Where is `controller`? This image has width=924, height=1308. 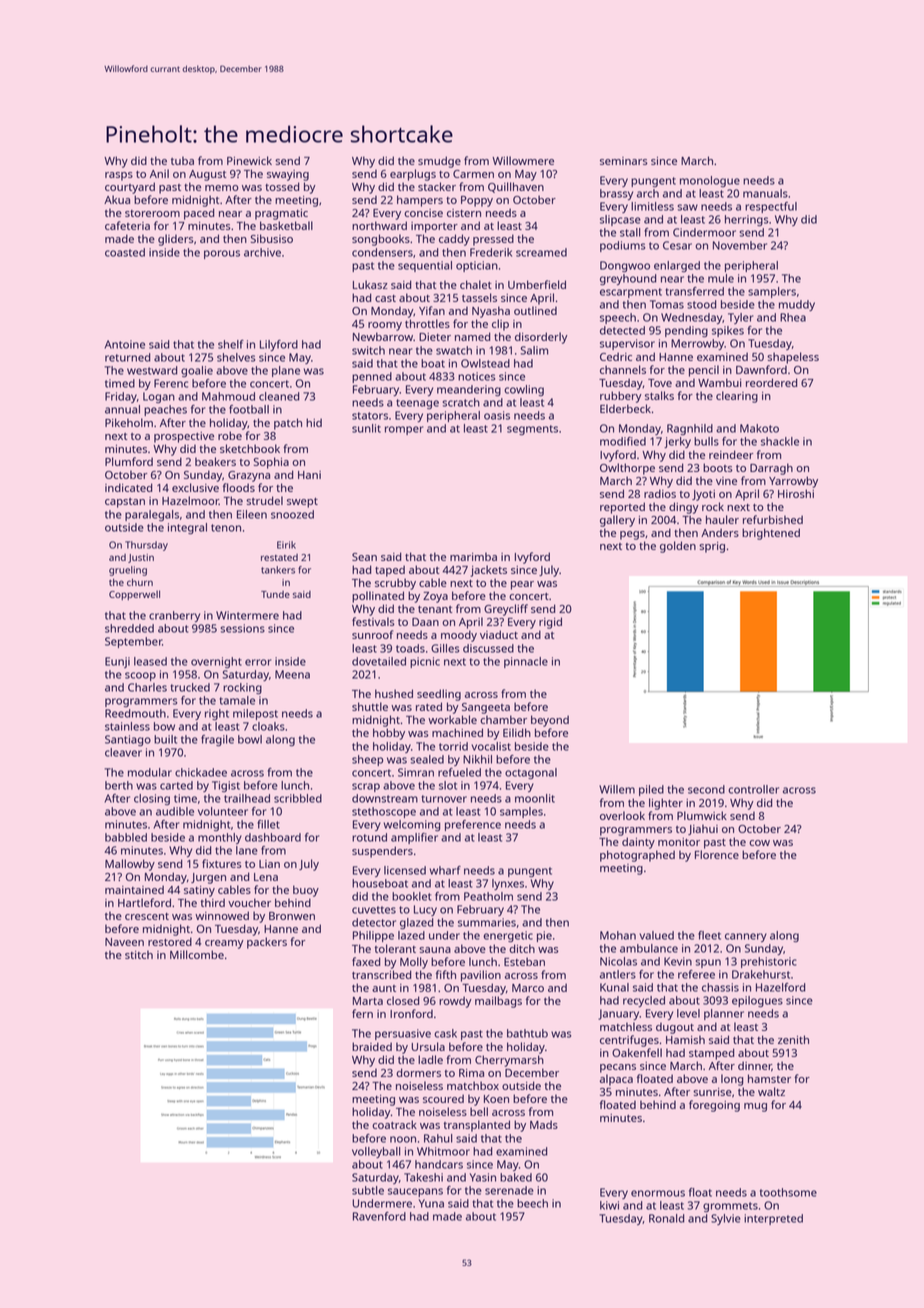 controller is located at coordinates (753, 789).
